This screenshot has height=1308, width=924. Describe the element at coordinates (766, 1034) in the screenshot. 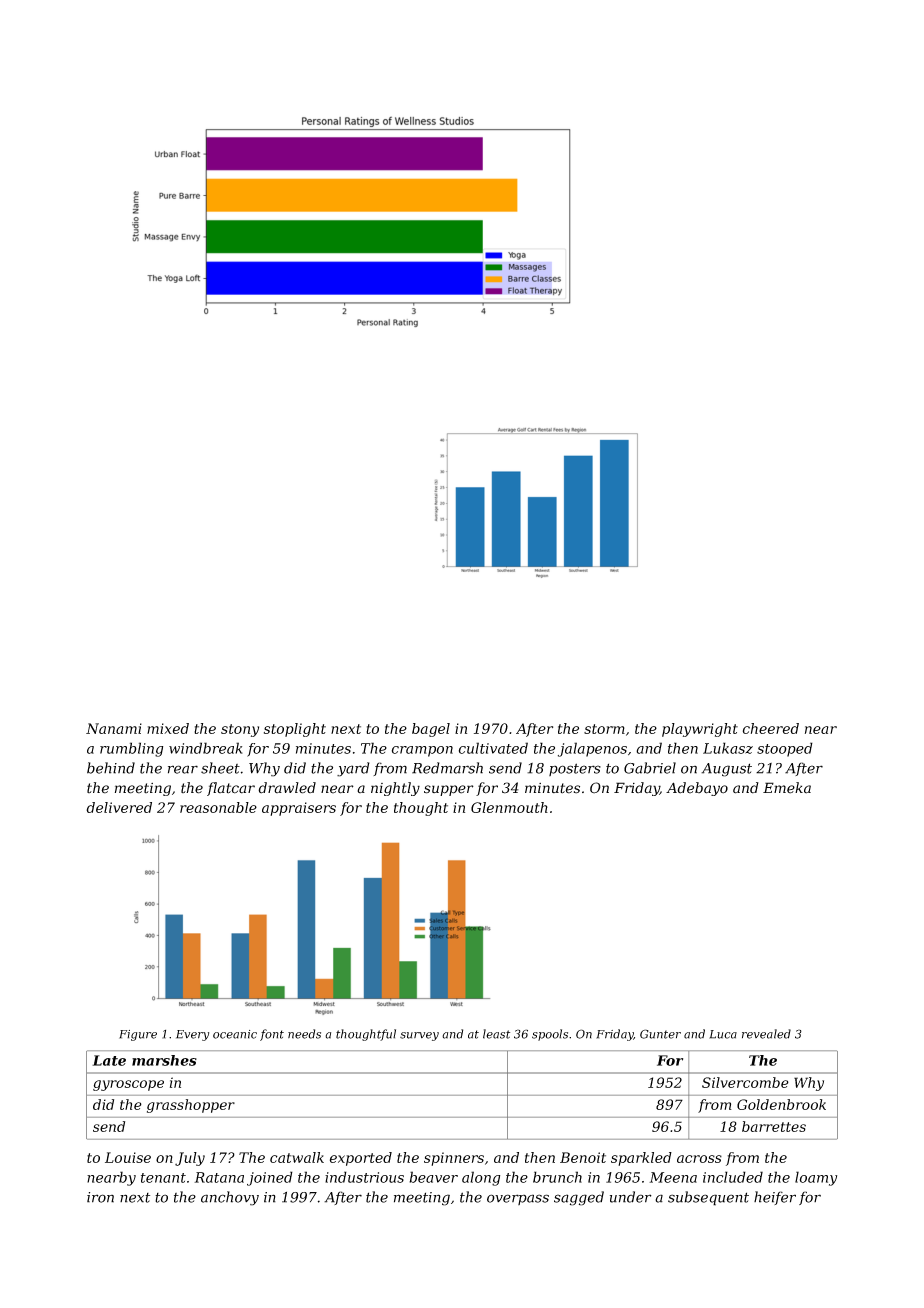

I see `revealed` at that location.
